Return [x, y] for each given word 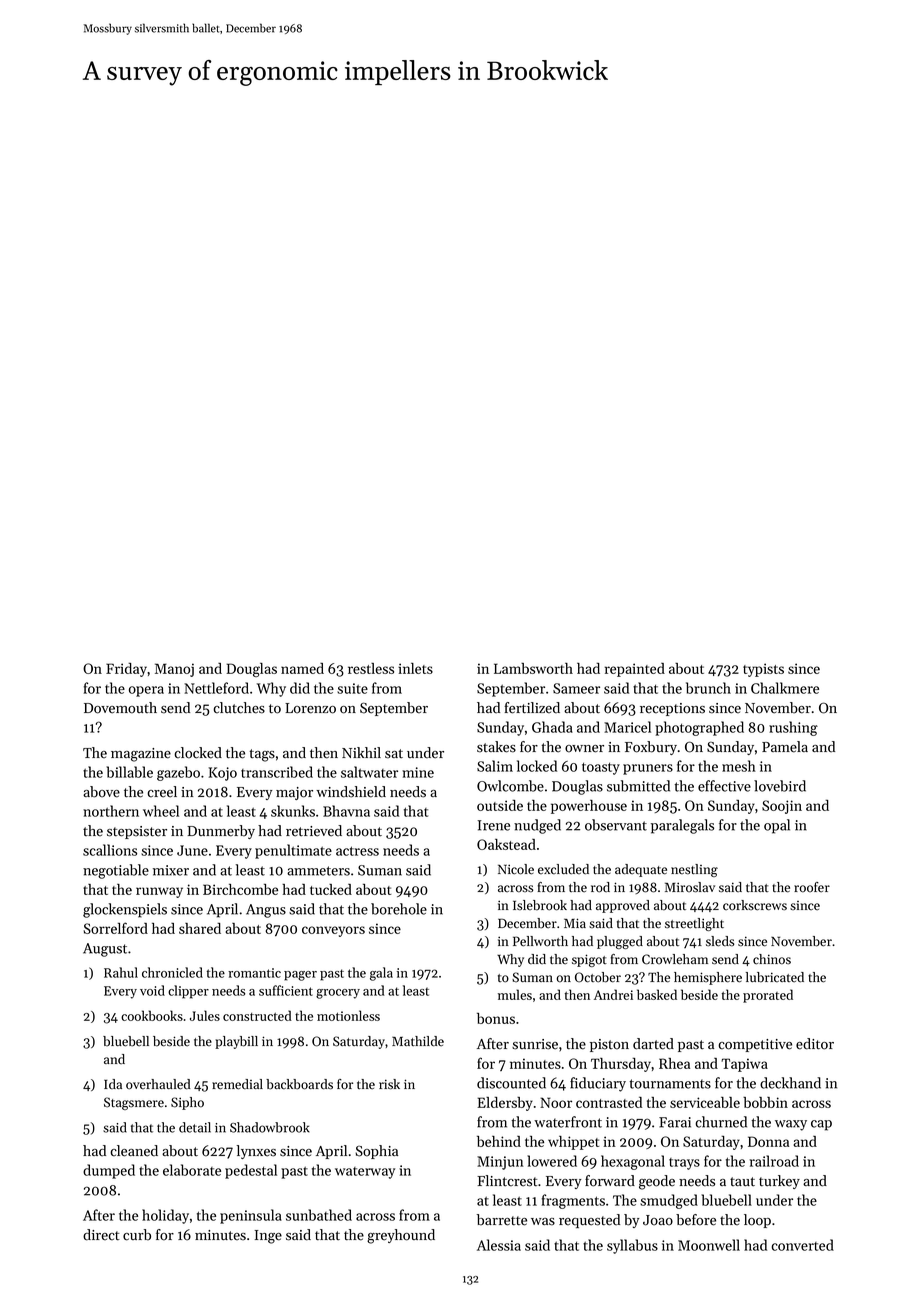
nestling [694, 870]
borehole [399, 909]
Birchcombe [240, 889]
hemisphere [708, 978]
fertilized [532, 708]
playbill [236, 1042]
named [302, 668]
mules [515, 994]
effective [724, 786]
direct [101, 1235]
